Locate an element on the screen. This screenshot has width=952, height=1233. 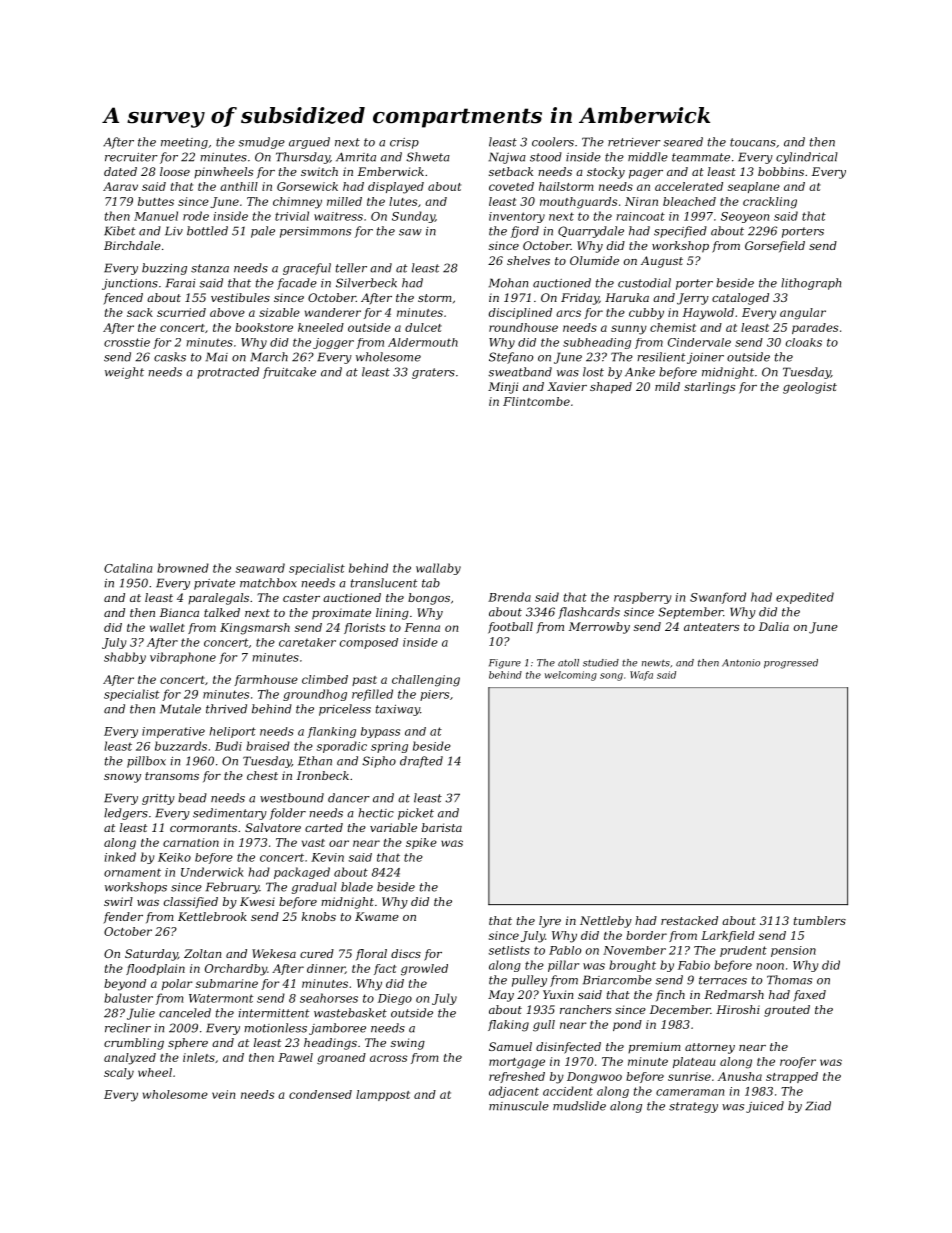
meeting is located at coordinates (184, 143).
